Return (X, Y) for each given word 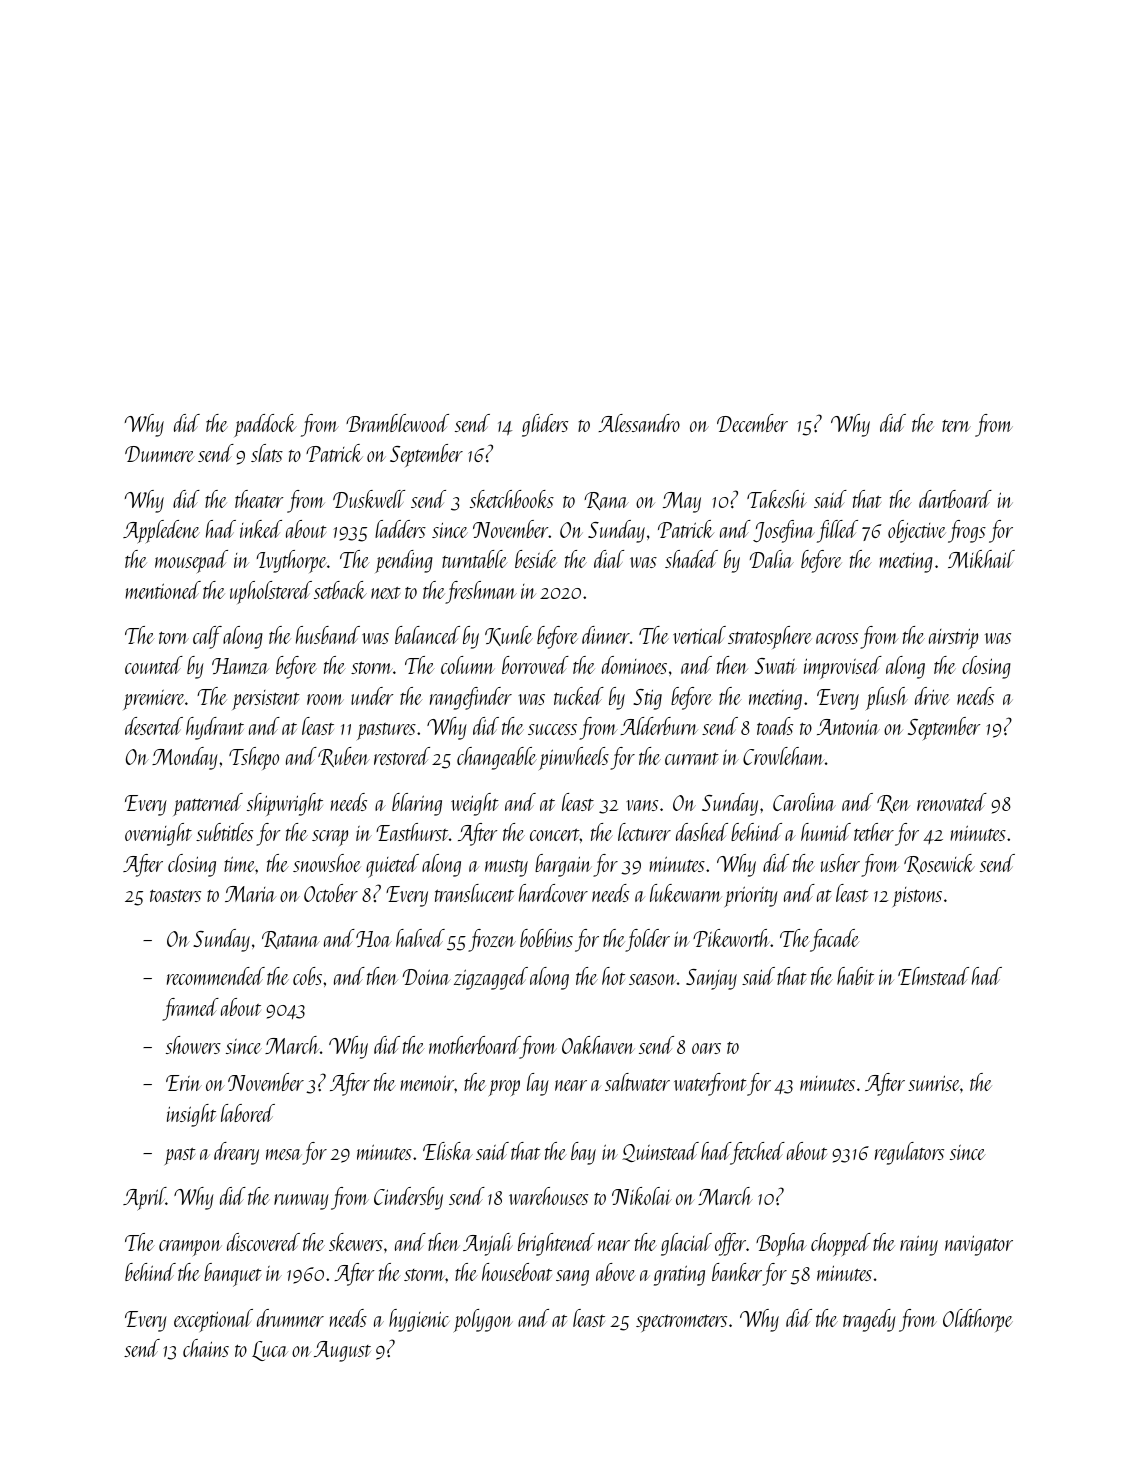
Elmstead (933, 976)
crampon (190, 1248)
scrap (330, 838)
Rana (606, 501)
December (752, 423)
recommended (216, 976)
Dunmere (160, 454)
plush (887, 698)
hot (613, 976)
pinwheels (574, 758)
